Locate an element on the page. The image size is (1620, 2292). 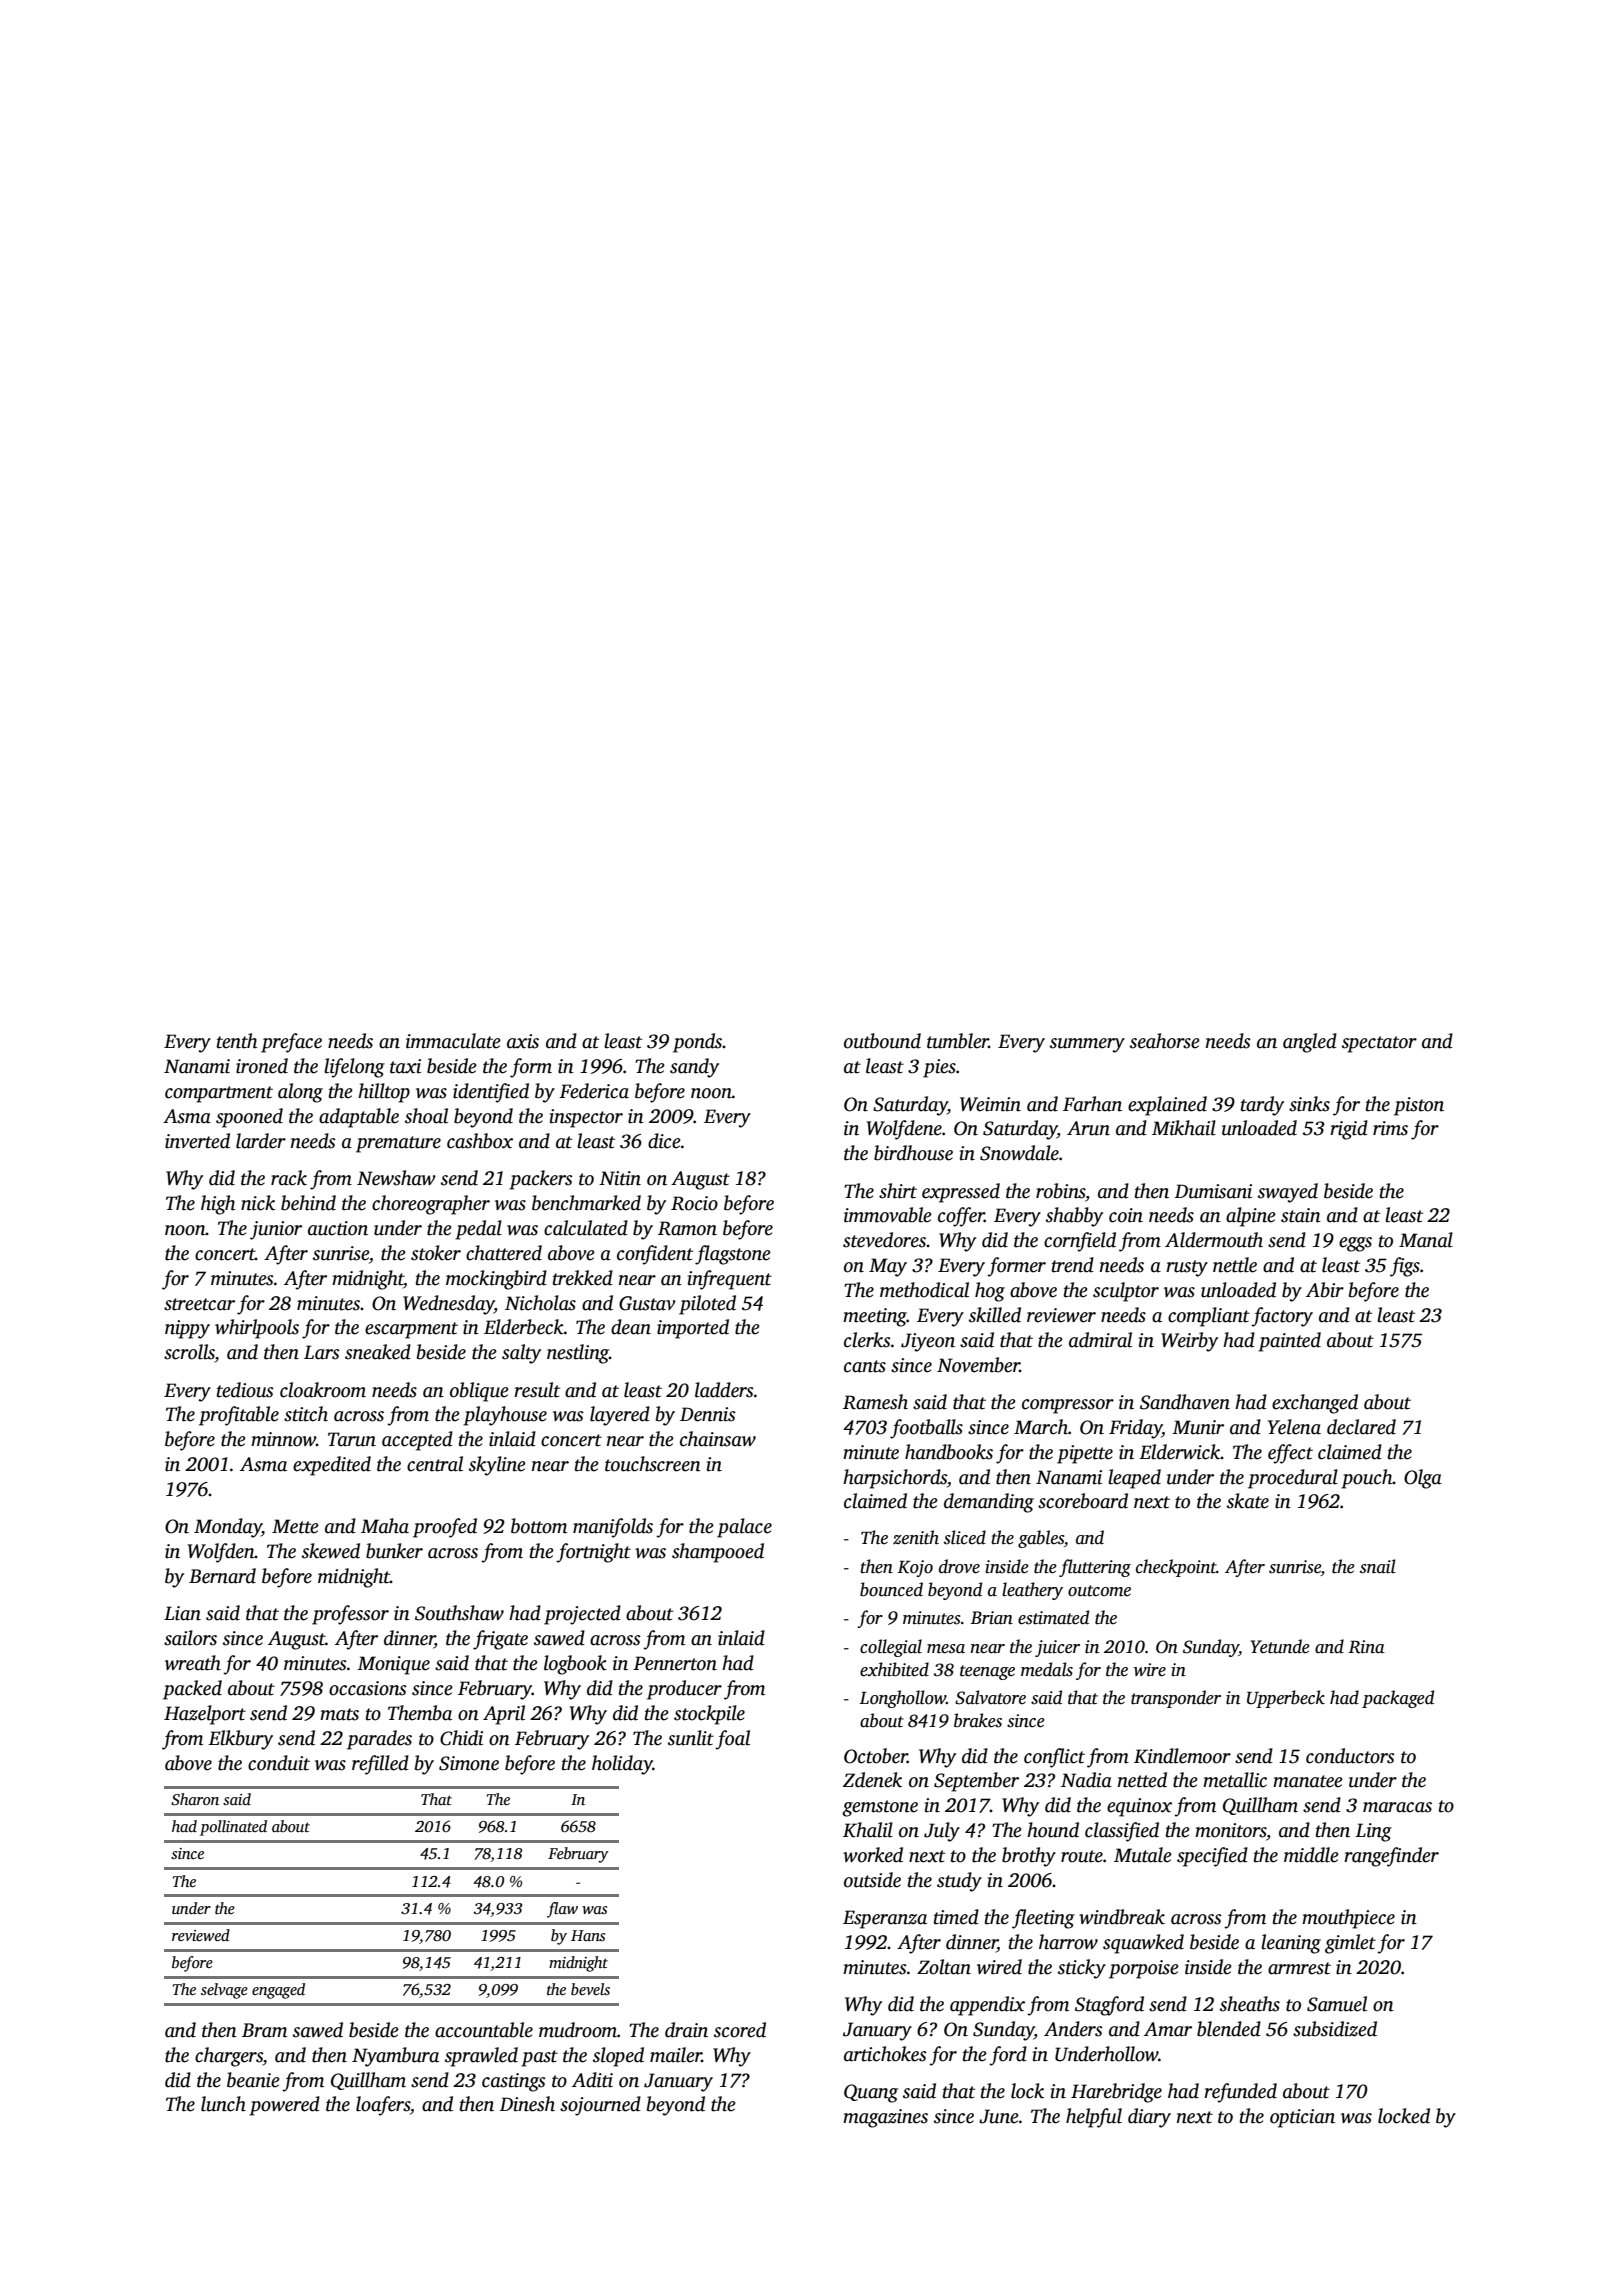
lunch is located at coordinates (223, 2104).
